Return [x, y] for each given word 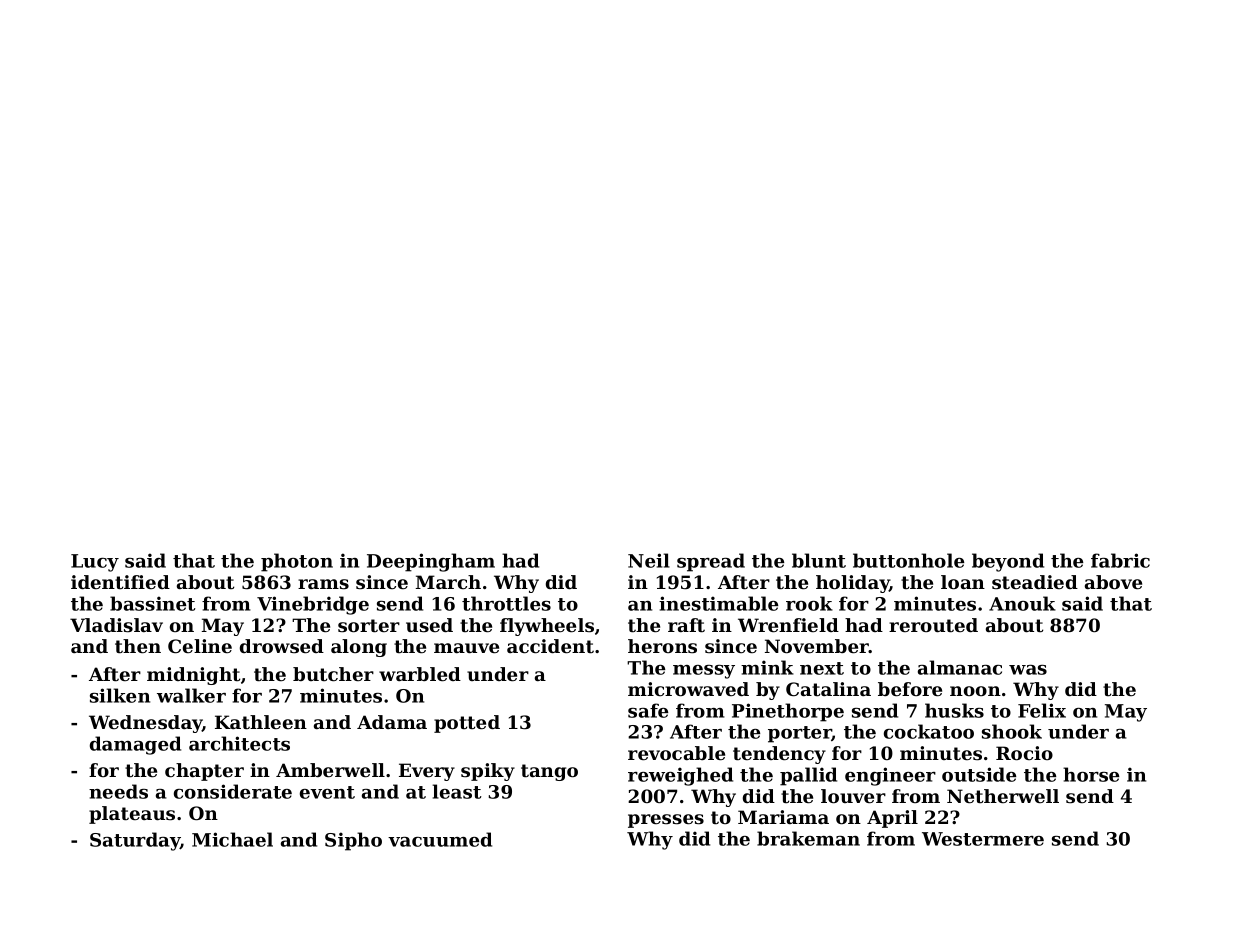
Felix [1042, 710]
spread [711, 562]
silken [120, 695]
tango [549, 772]
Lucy [95, 563]
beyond [1008, 562]
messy [704, 672]
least [457, 791]
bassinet [153, 603]
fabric [1120, 560]
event [327, 792]
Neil [649, 560]
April [892, 819]
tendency [779, 755]
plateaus [132, 815]
